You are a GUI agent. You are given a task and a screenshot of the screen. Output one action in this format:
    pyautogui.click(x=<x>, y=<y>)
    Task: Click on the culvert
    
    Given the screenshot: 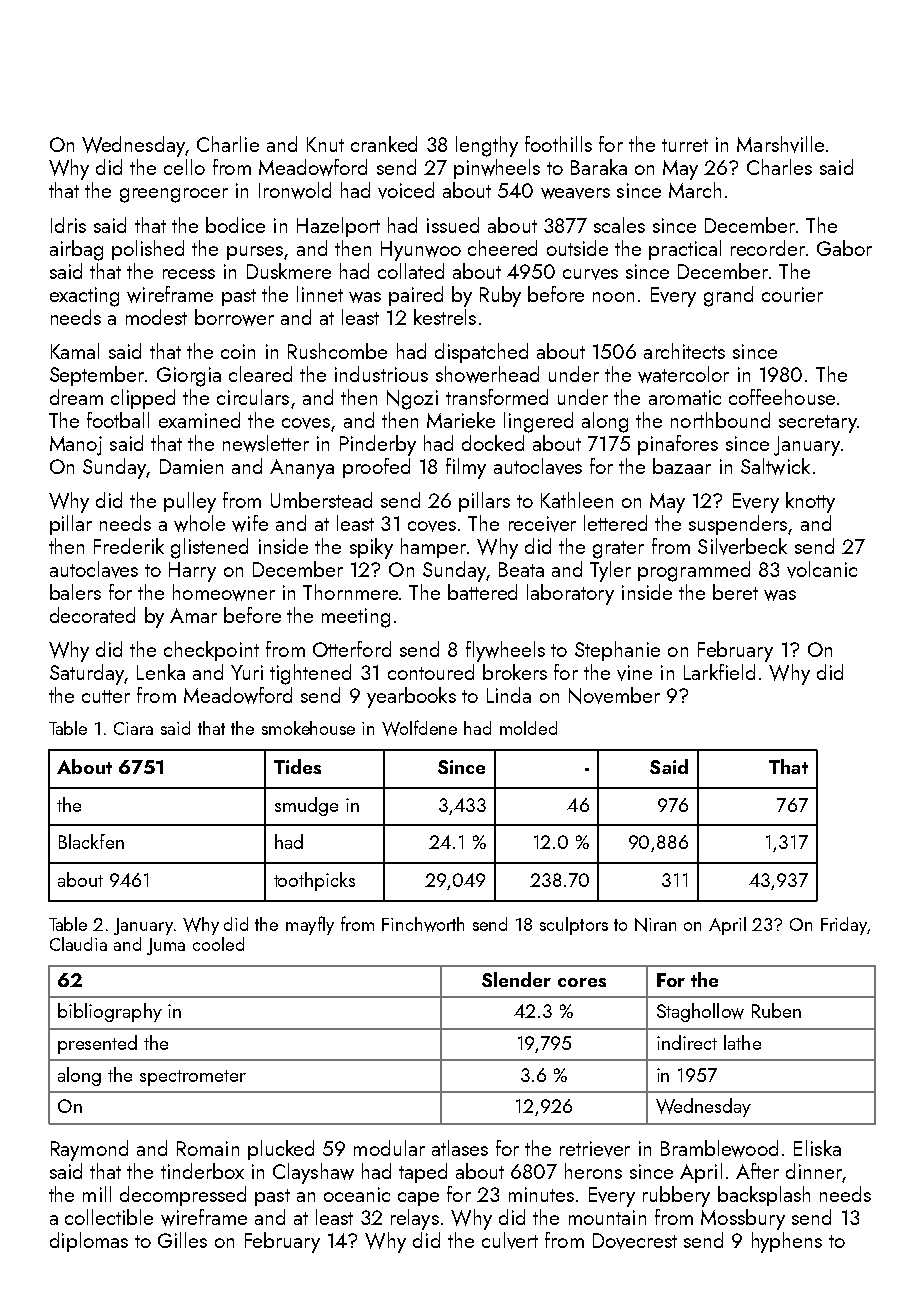 What is the action you would take?
    pyautogui.click(x=510, y=1240)
